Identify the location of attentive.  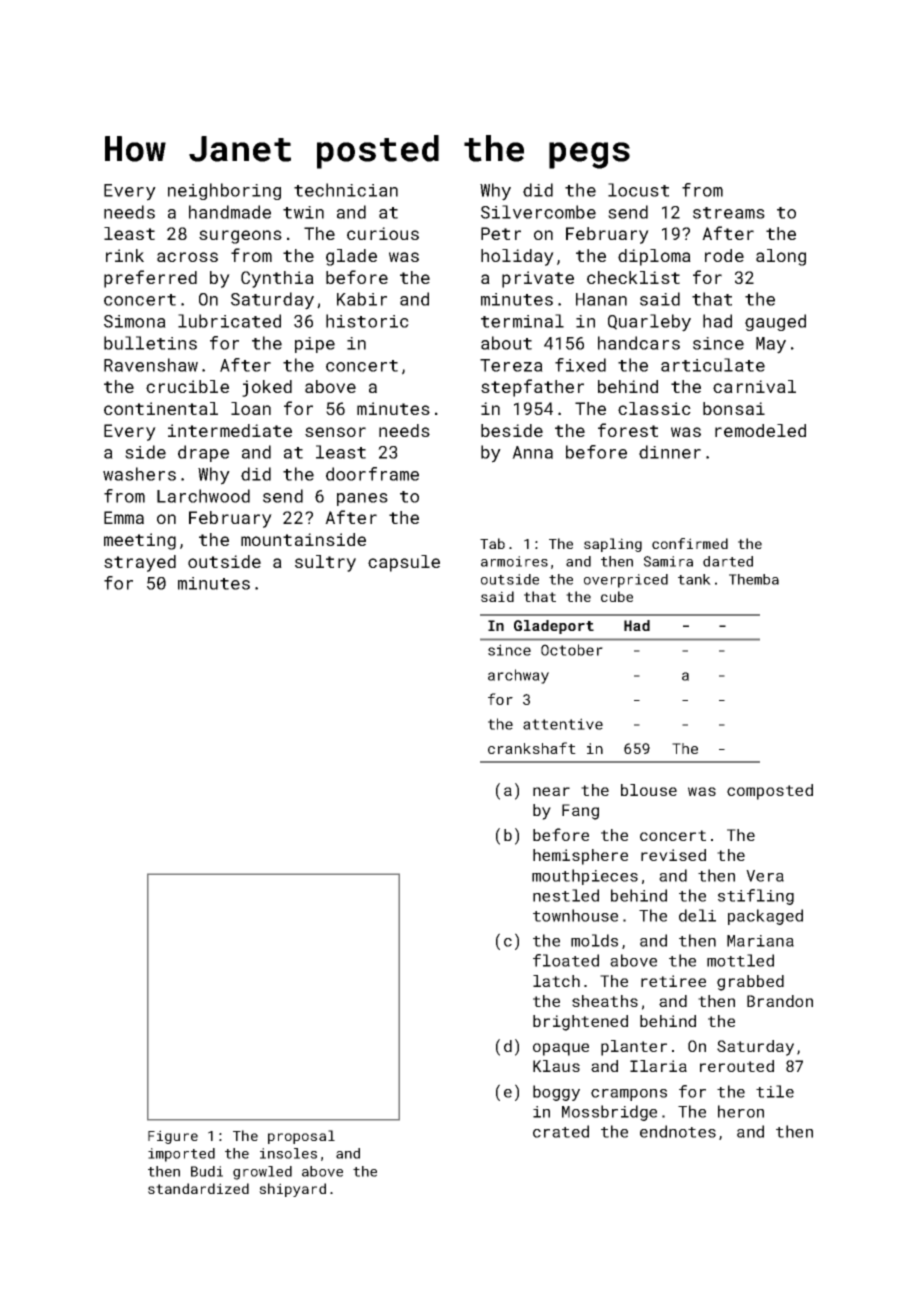
(563, 724).
